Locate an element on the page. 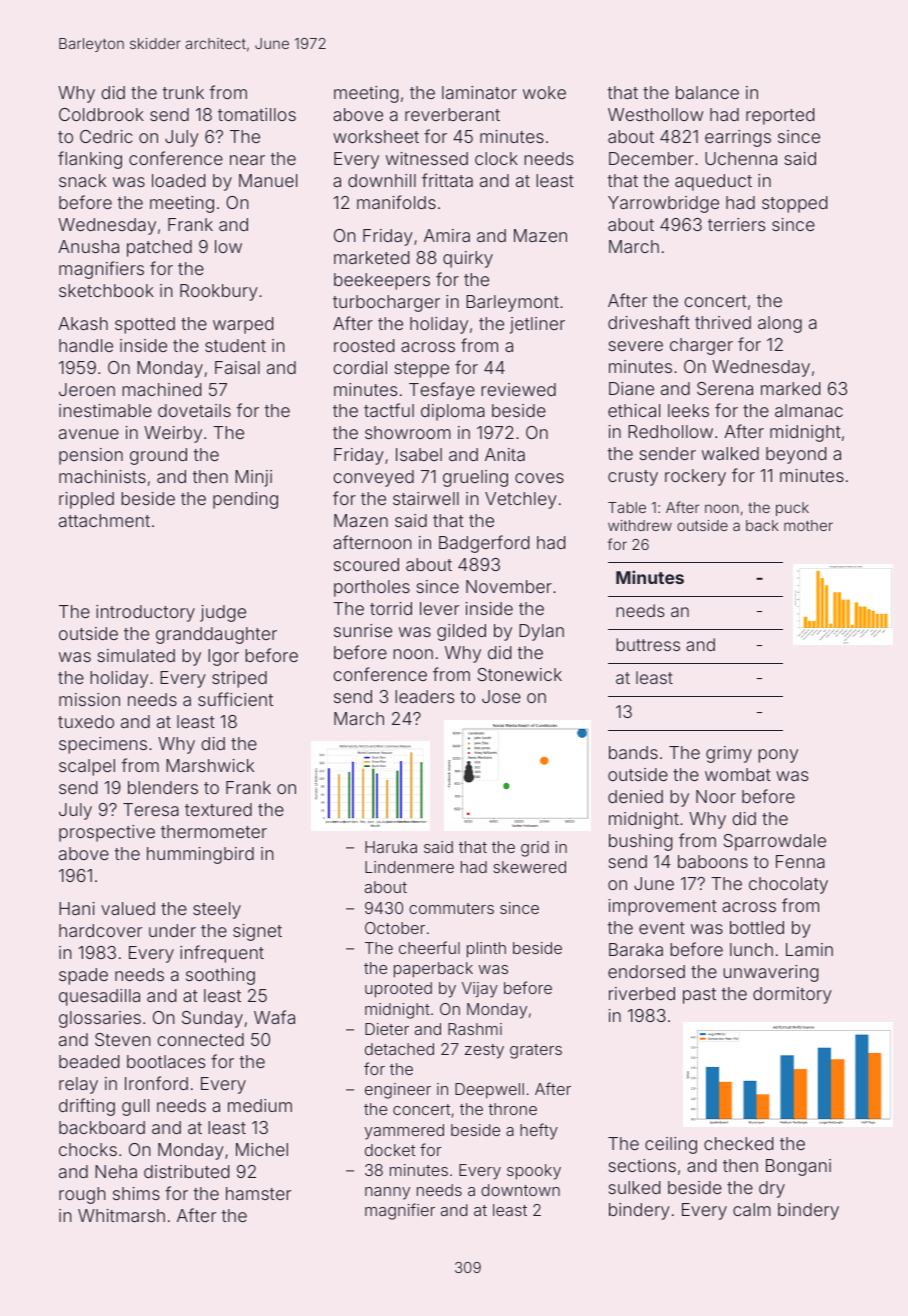  Sparrowdale is located at coordinates (775, 842).
